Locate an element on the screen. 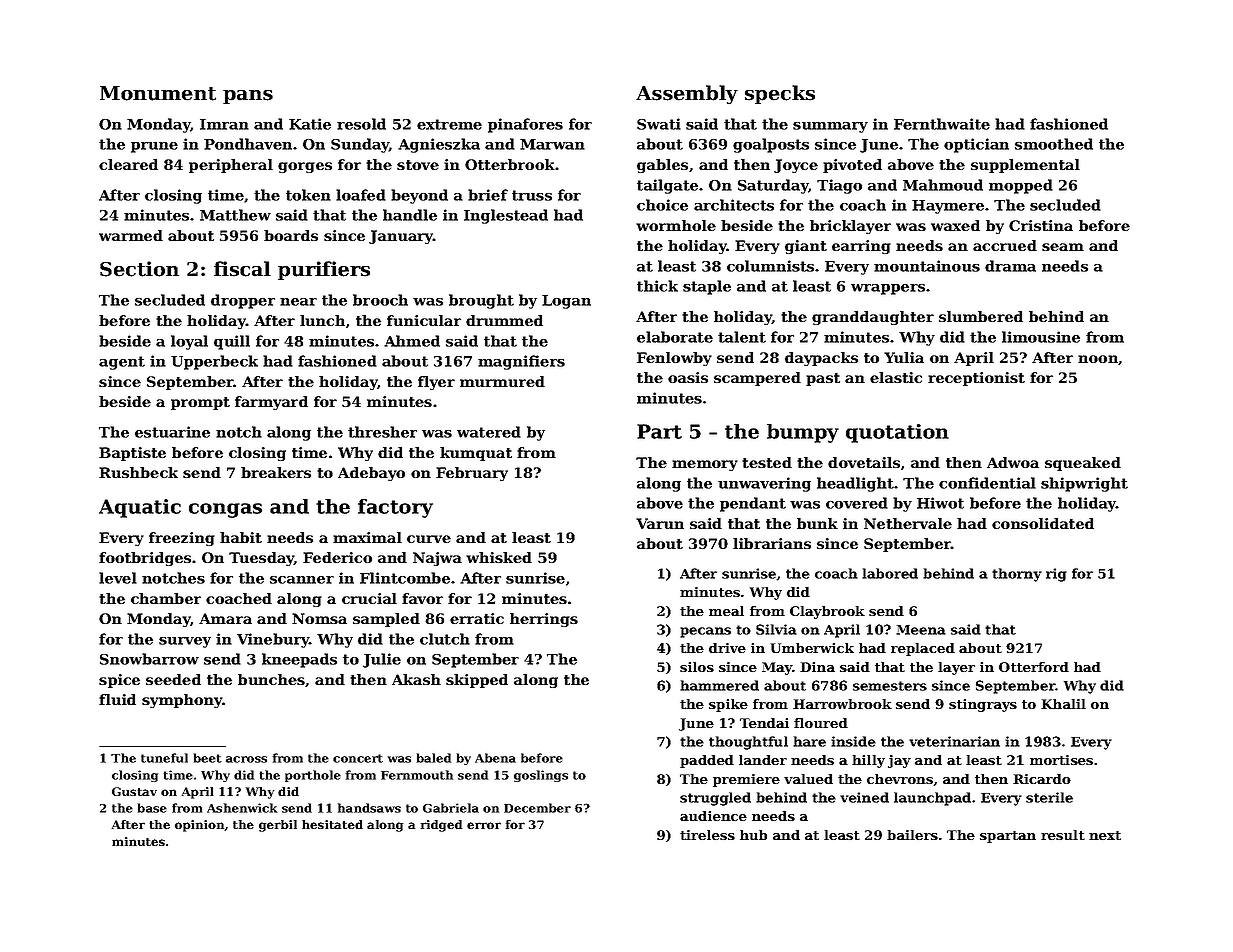 Image resolution: width=1233 pixels, height=952 pixels. opinion is located at coordinates (200, 826).
